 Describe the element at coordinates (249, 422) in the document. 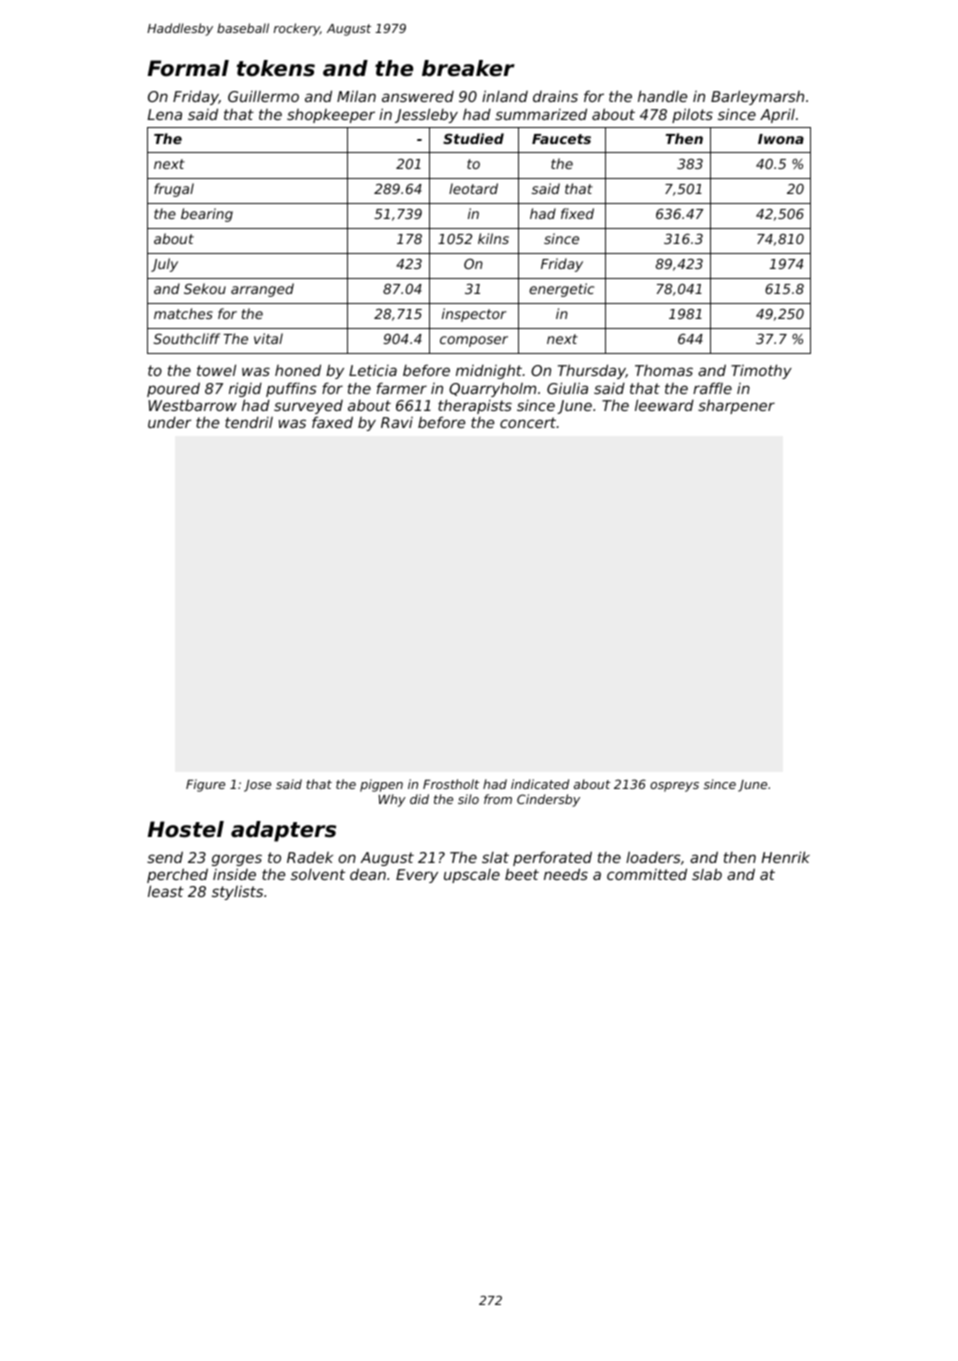

I see `tendril` at that location.
